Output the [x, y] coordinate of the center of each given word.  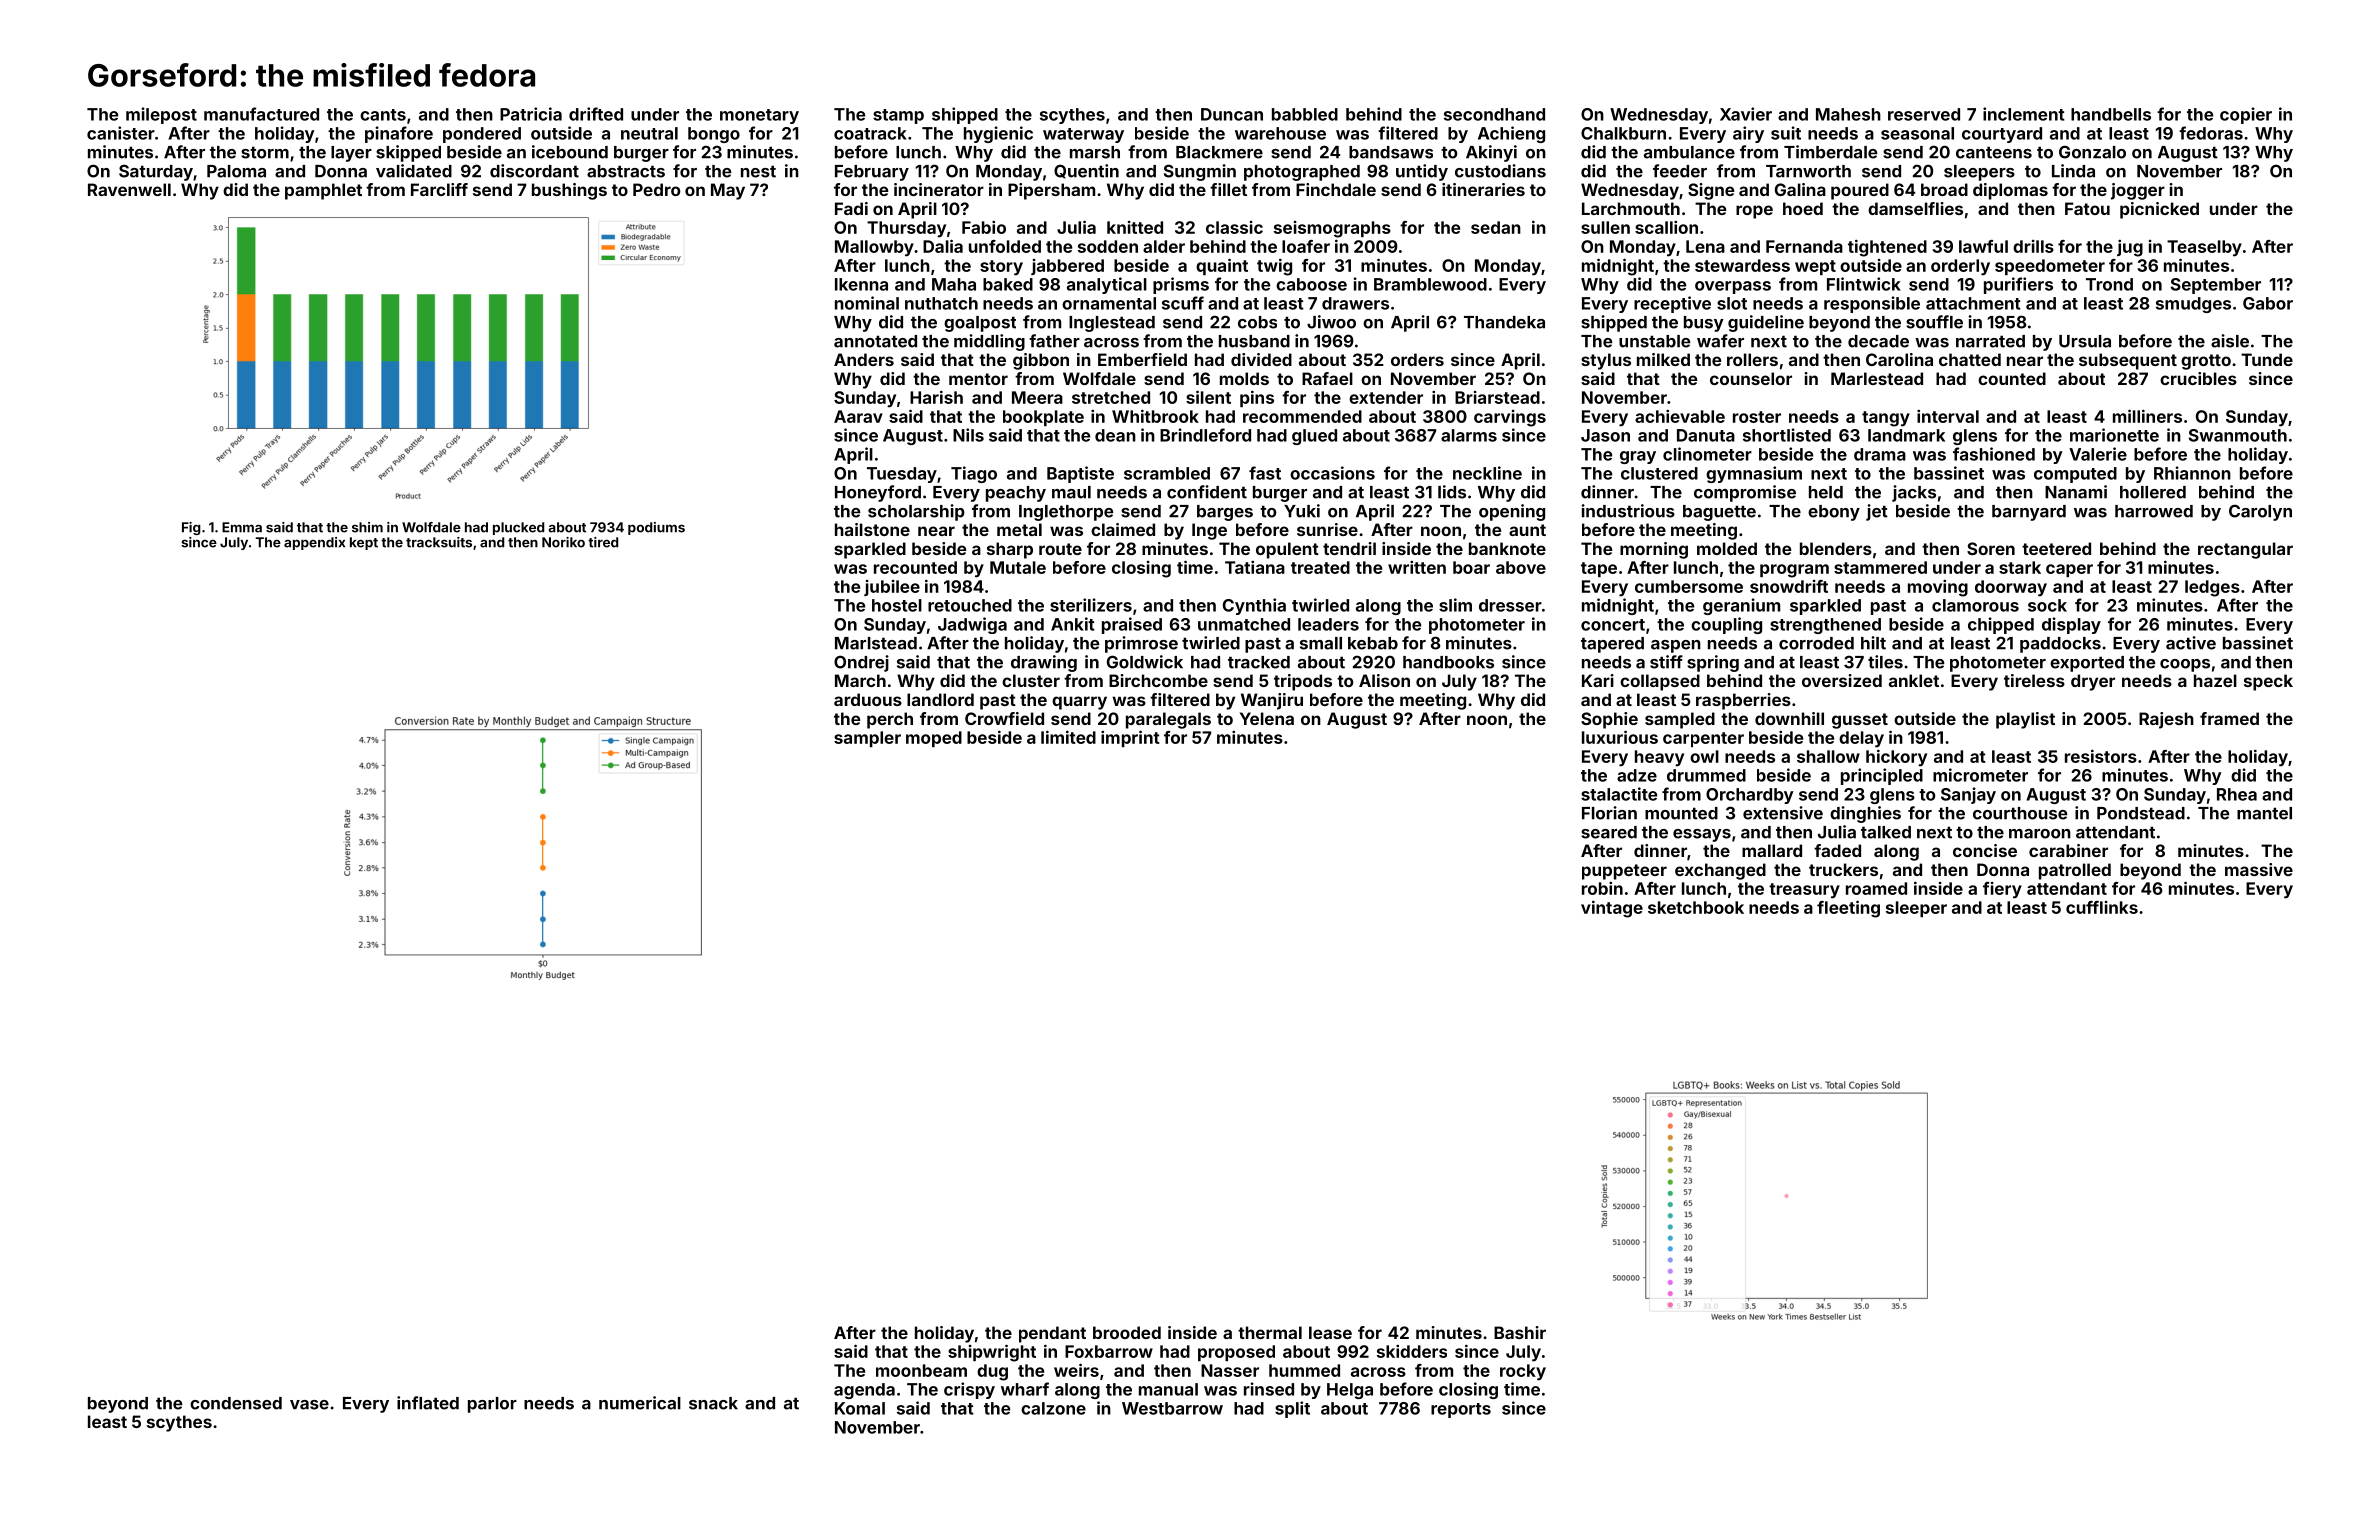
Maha [954, 284]
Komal [860, 1408]
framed [2229, 718]
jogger [2138, 191]
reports [1461, 1410]
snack [713, 1403]
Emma [242, 527]
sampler [867, 739]
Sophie [1609, 720]
